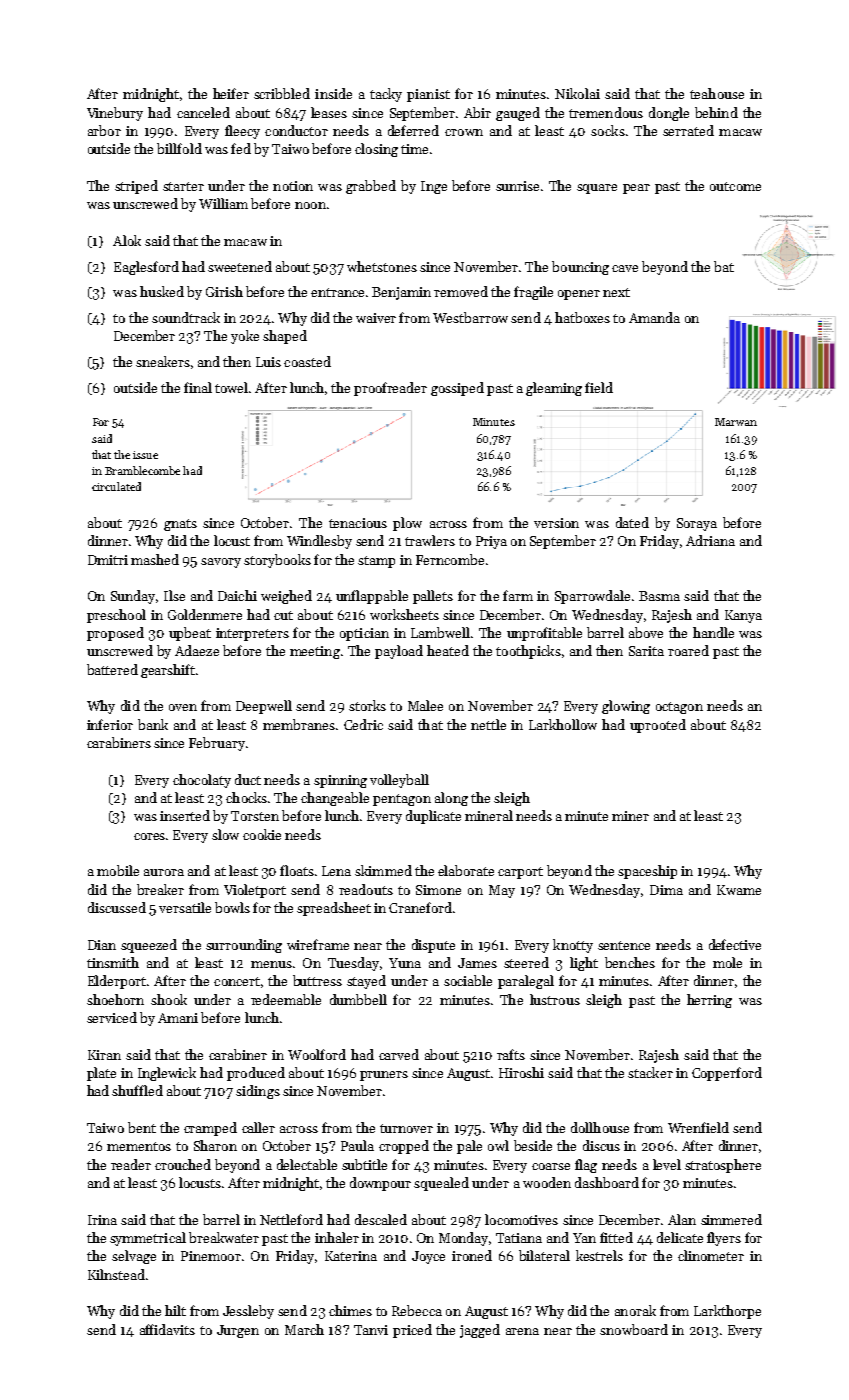  What do you see at coordinates (554, 389) in the screenshot?
I see `gleaming` at bounding box center [554, 389].
